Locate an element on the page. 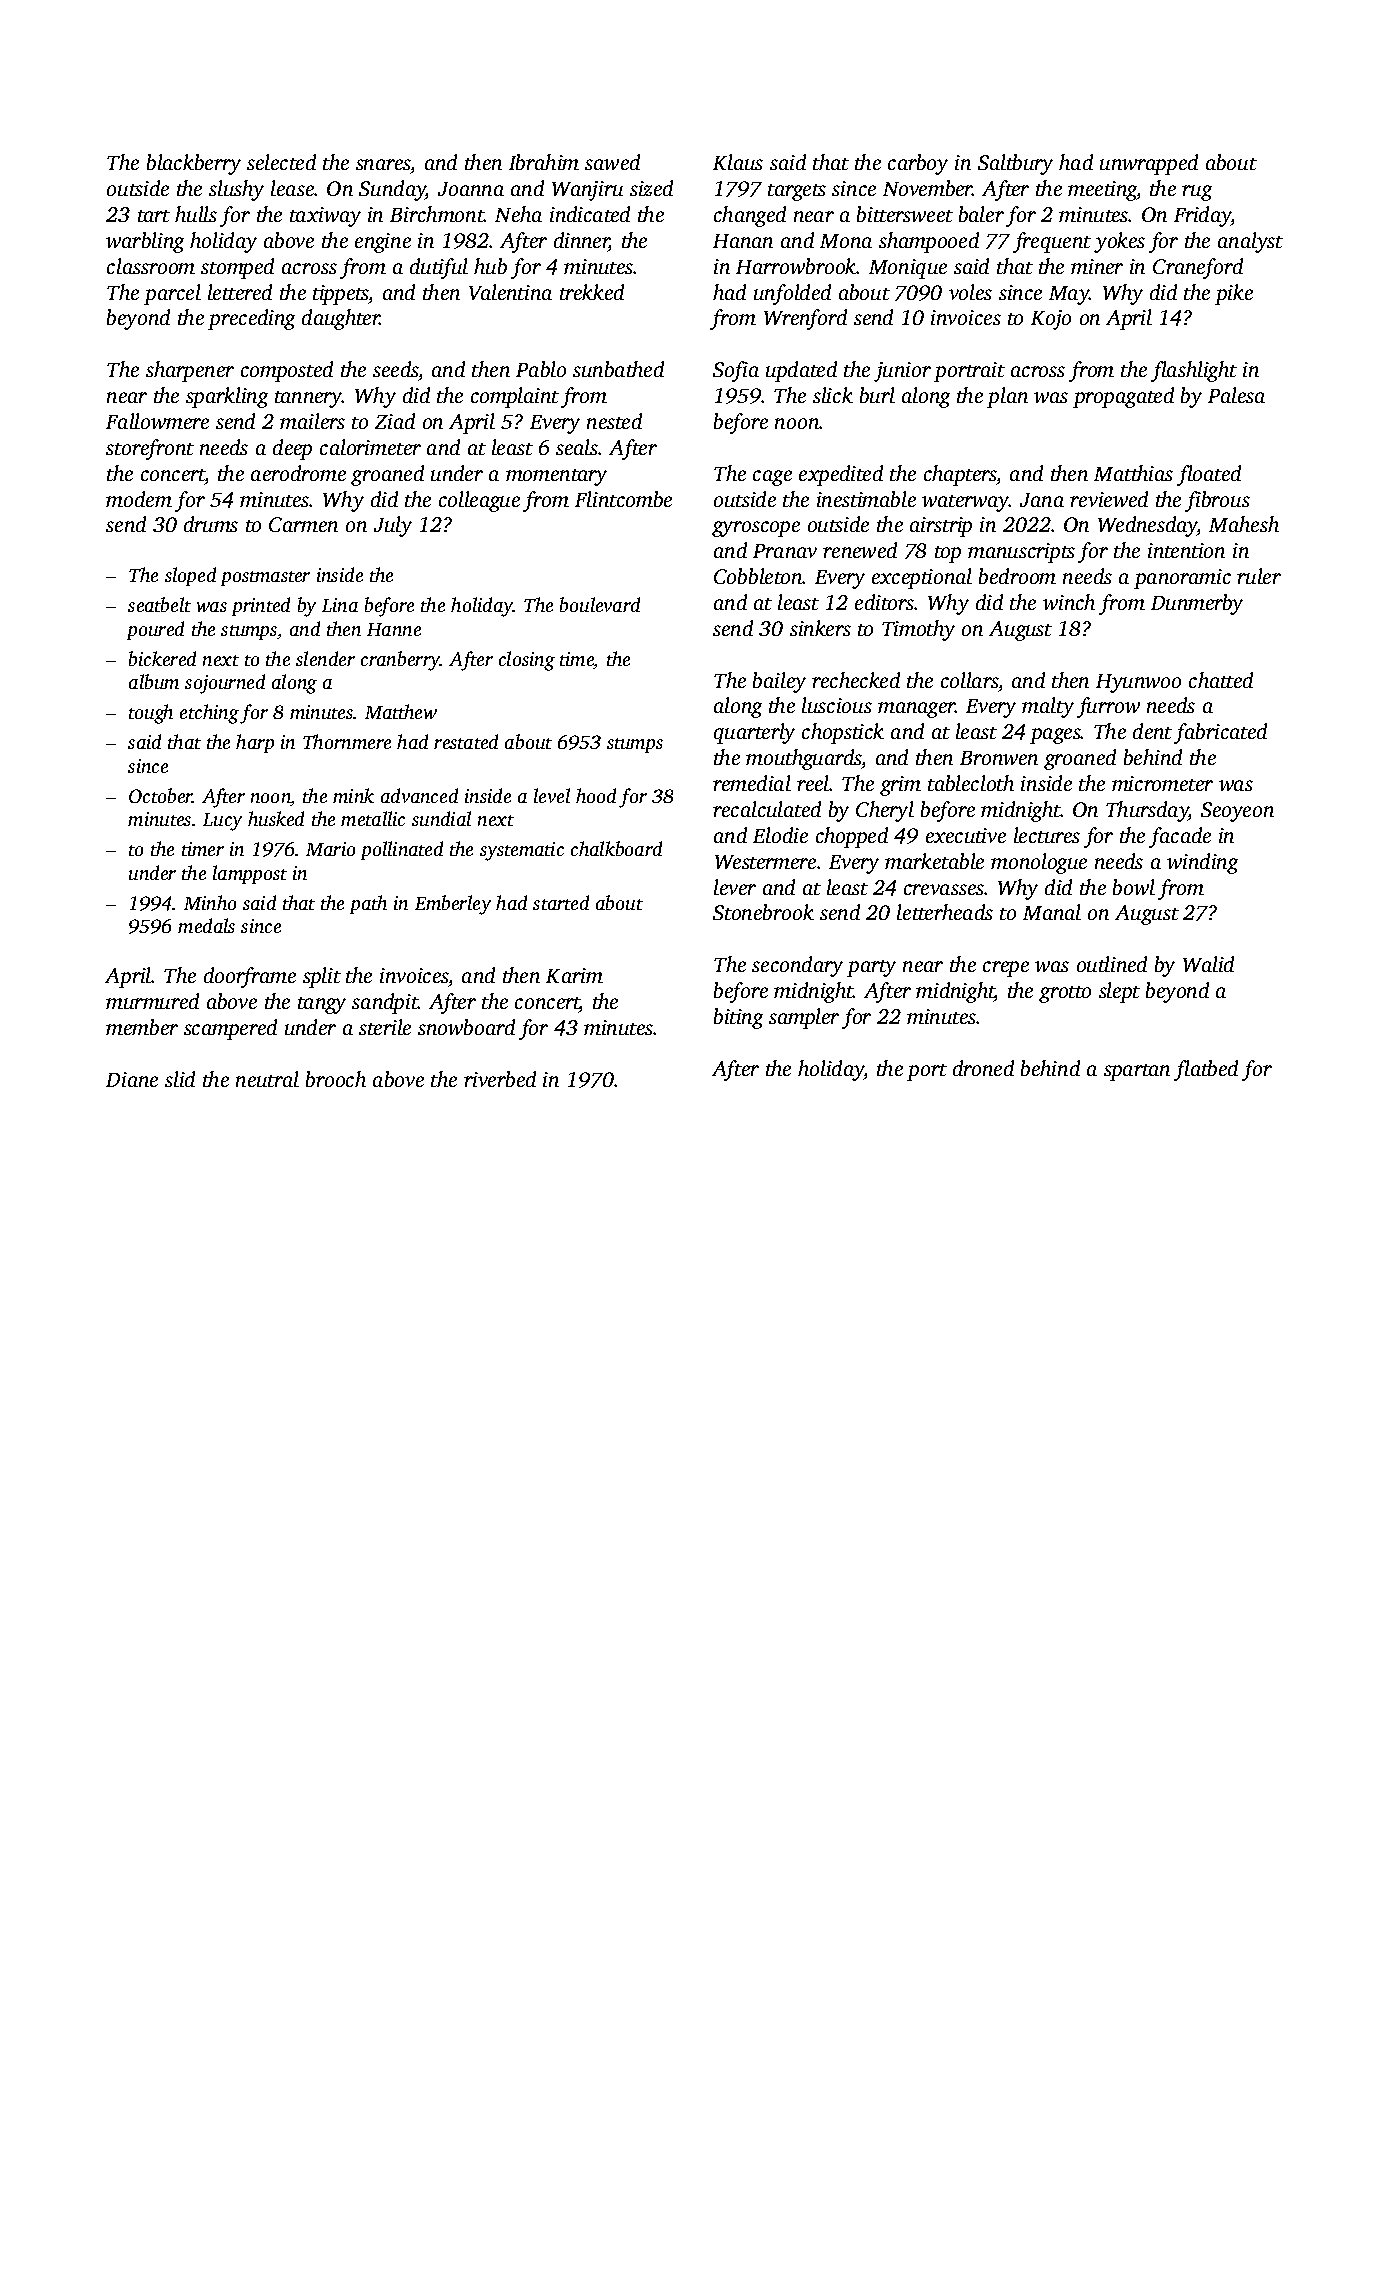 The height and width of the document is (2287, 1389). blackberry is located at coordinates (194, 164).
